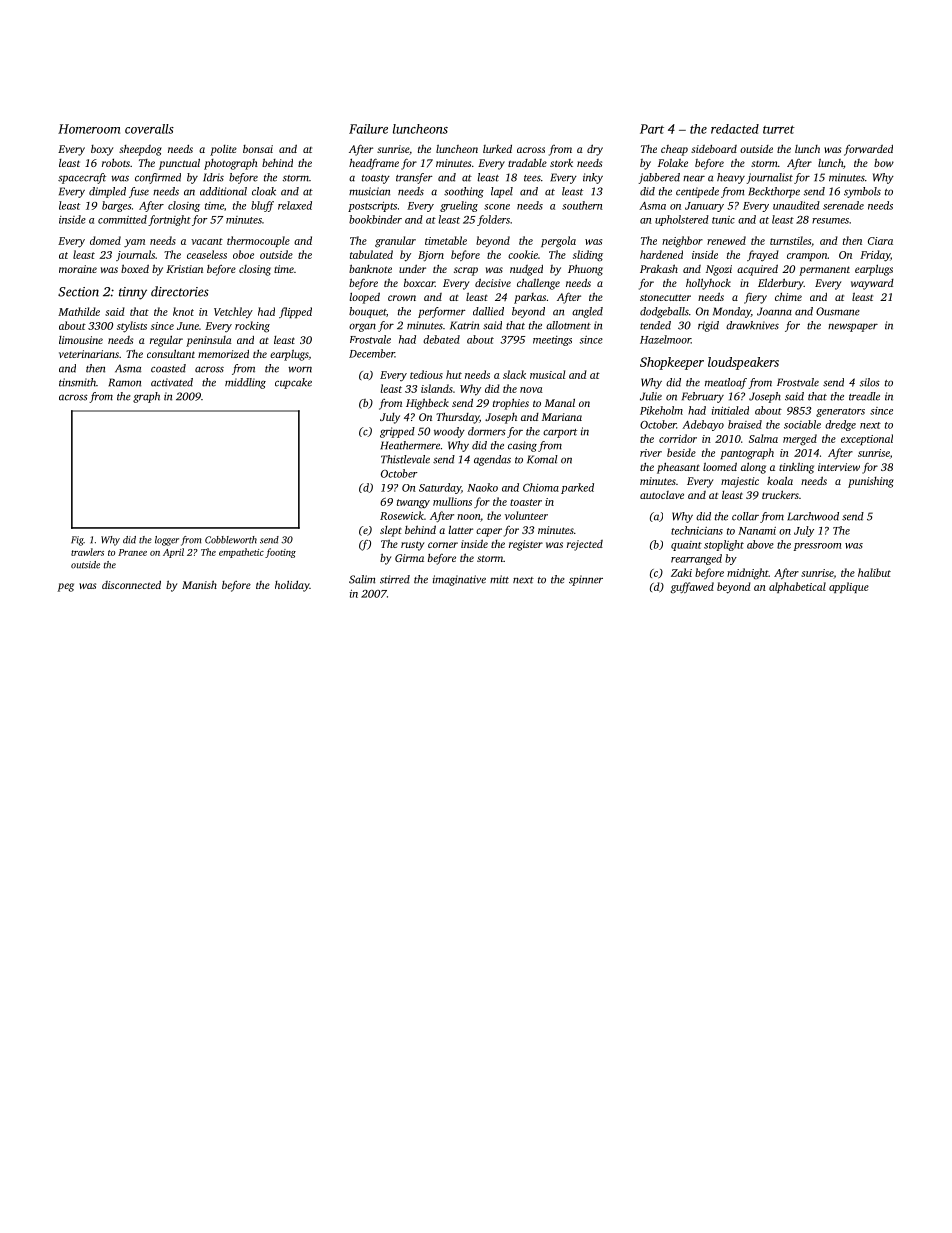 The height and width of the image is (1233, 952). I want to click on exceptional, so click(867, 439).
